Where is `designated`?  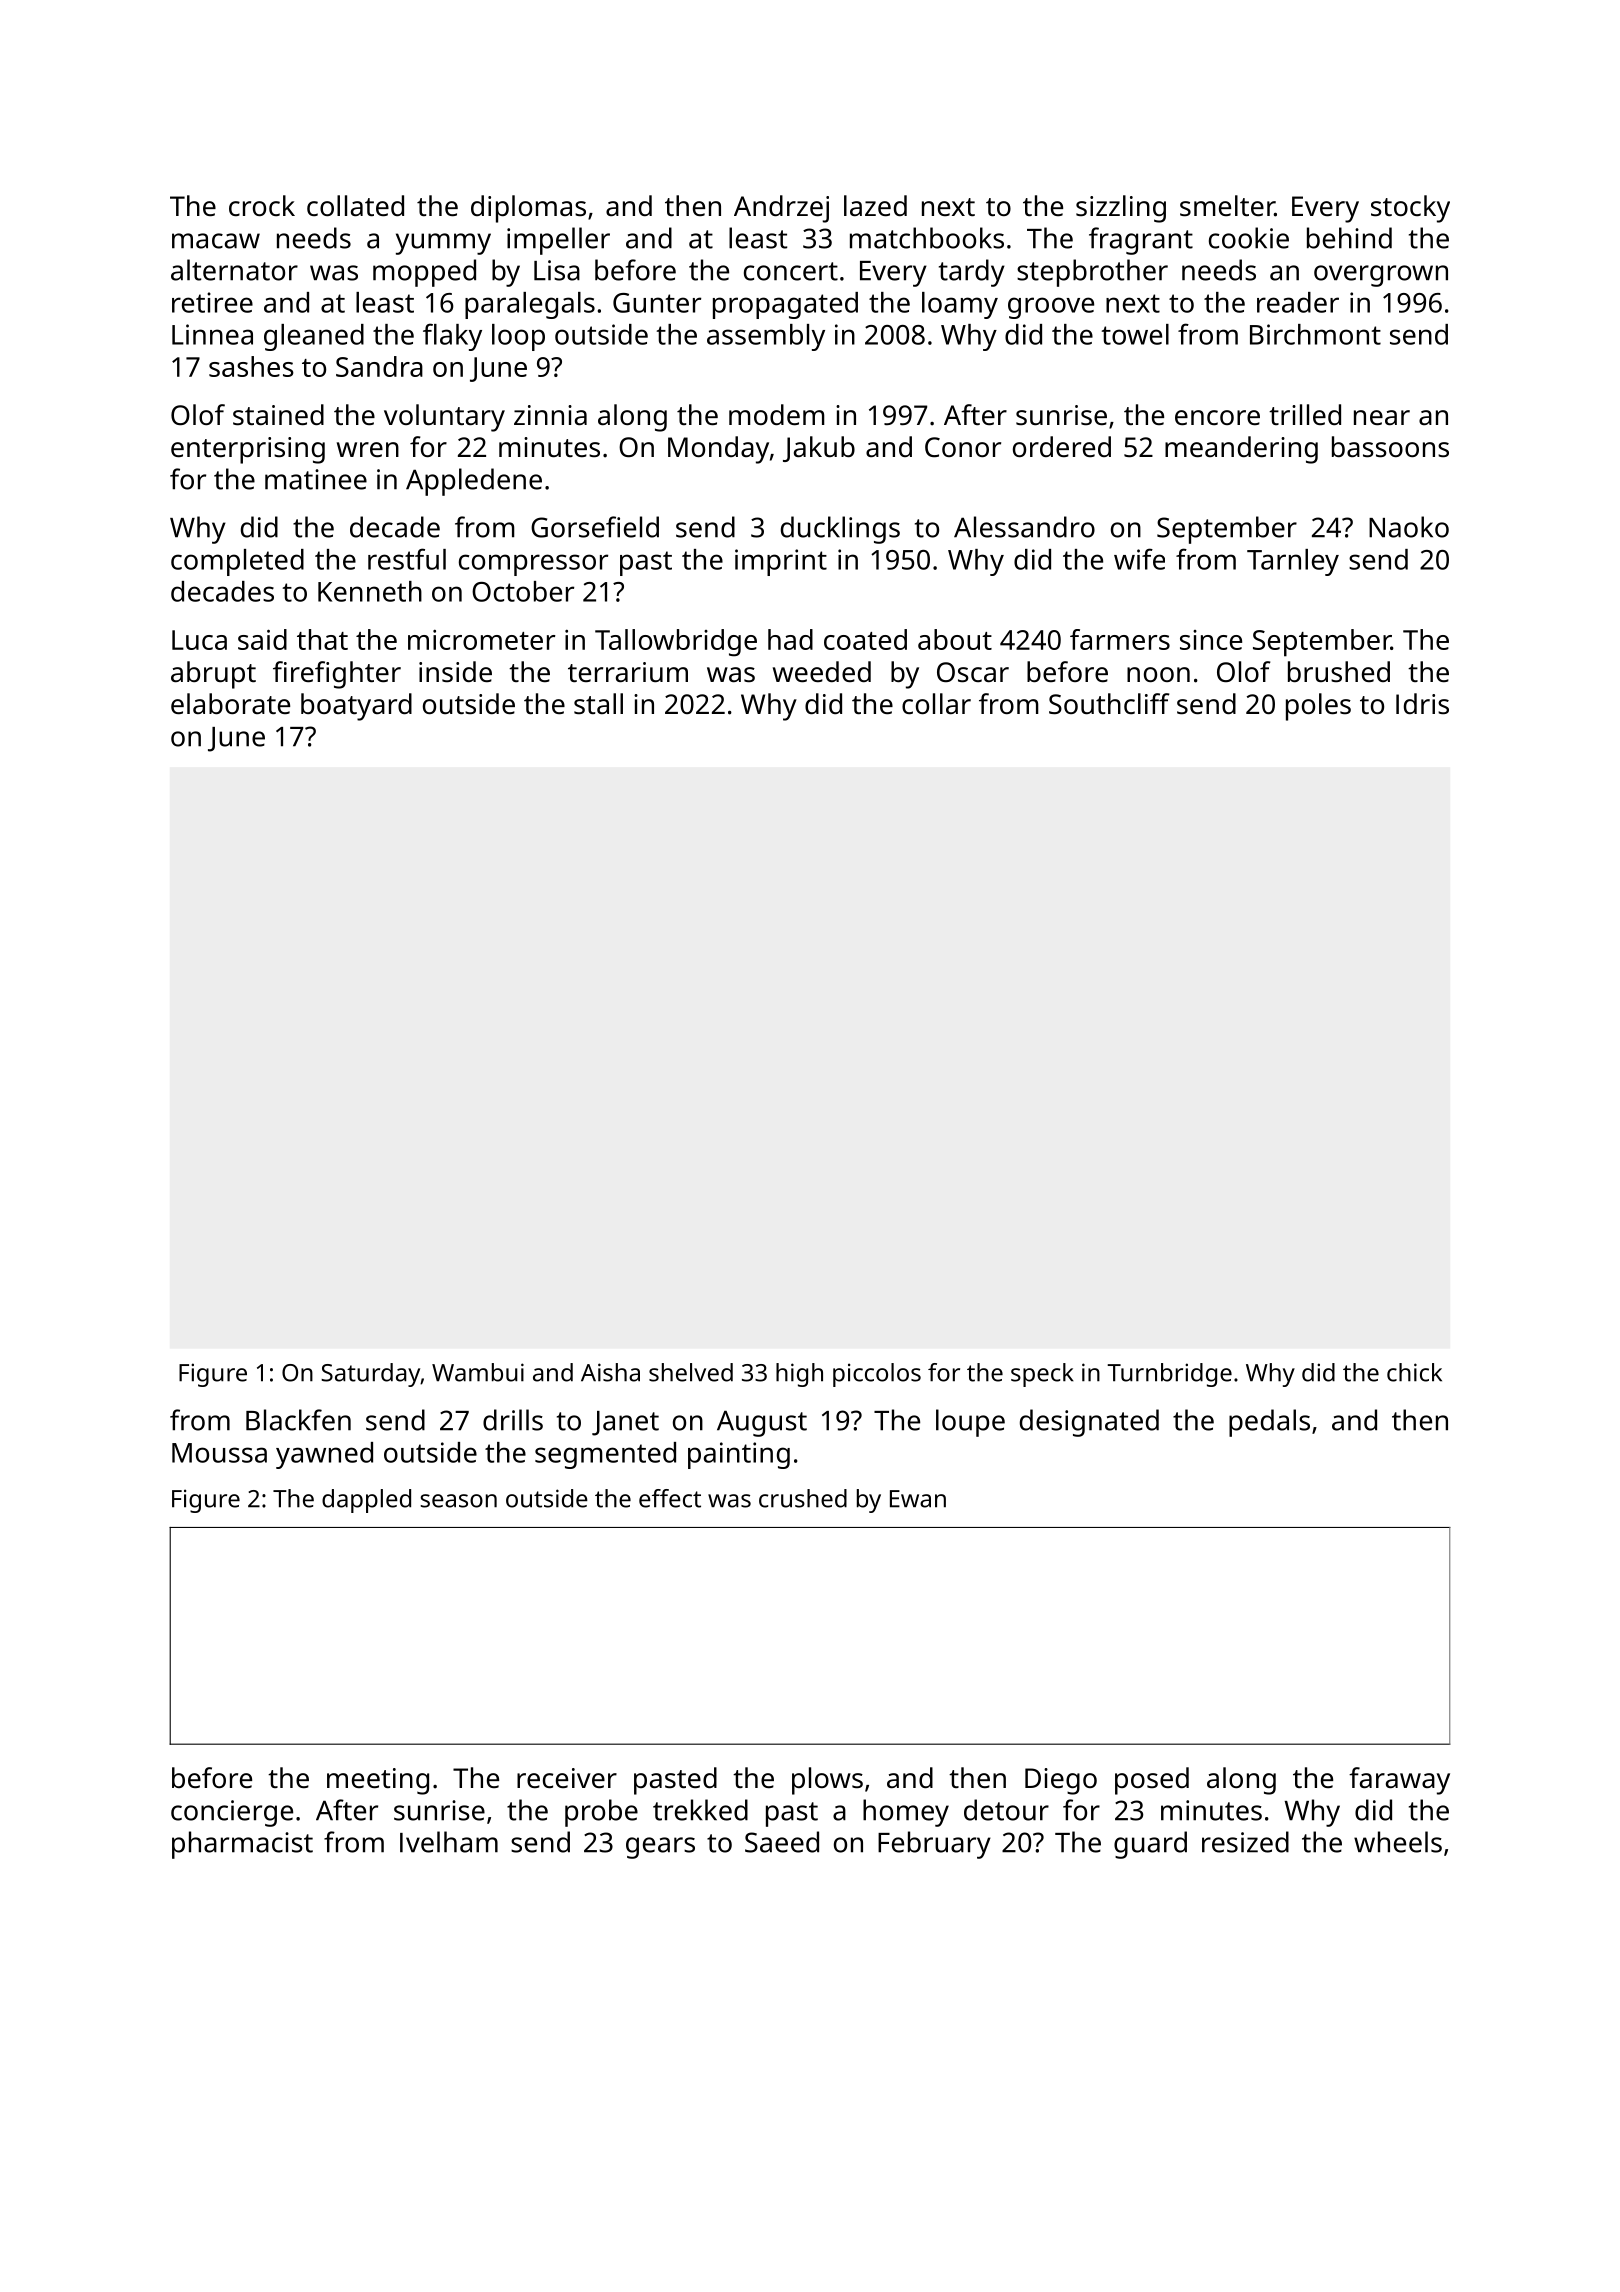
designated is located at coordinates (1089, 1423).
